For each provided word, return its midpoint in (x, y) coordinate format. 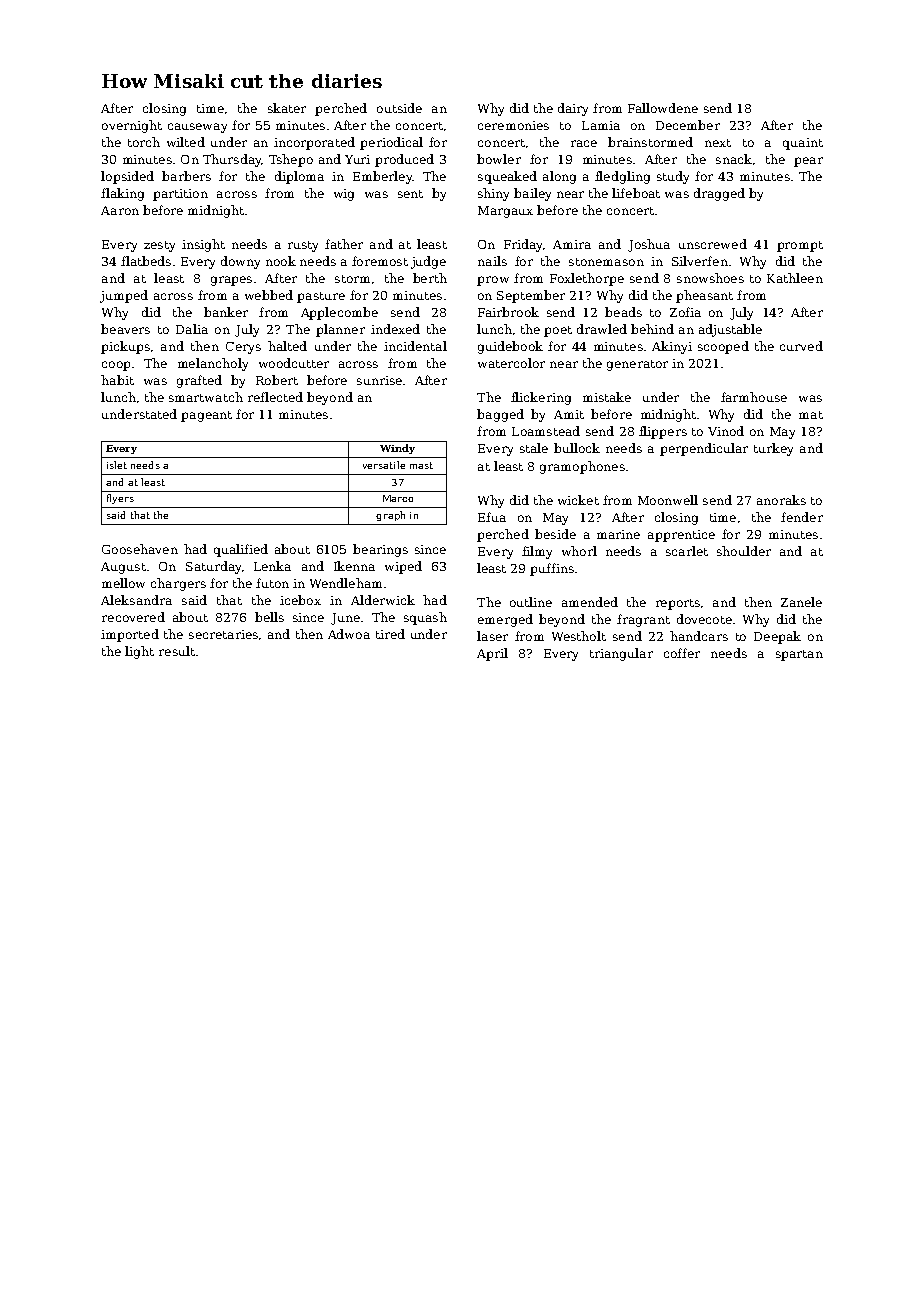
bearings (380, 550)
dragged (719, 194)
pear (808, 162)
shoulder (744, 551)
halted (287, 346)
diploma (299, 177)
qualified (241, 550)
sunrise (379, 380)
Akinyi (672, 347)
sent (410, 194)
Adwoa (349, 634)
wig (344, 195)
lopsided (127, 177)
